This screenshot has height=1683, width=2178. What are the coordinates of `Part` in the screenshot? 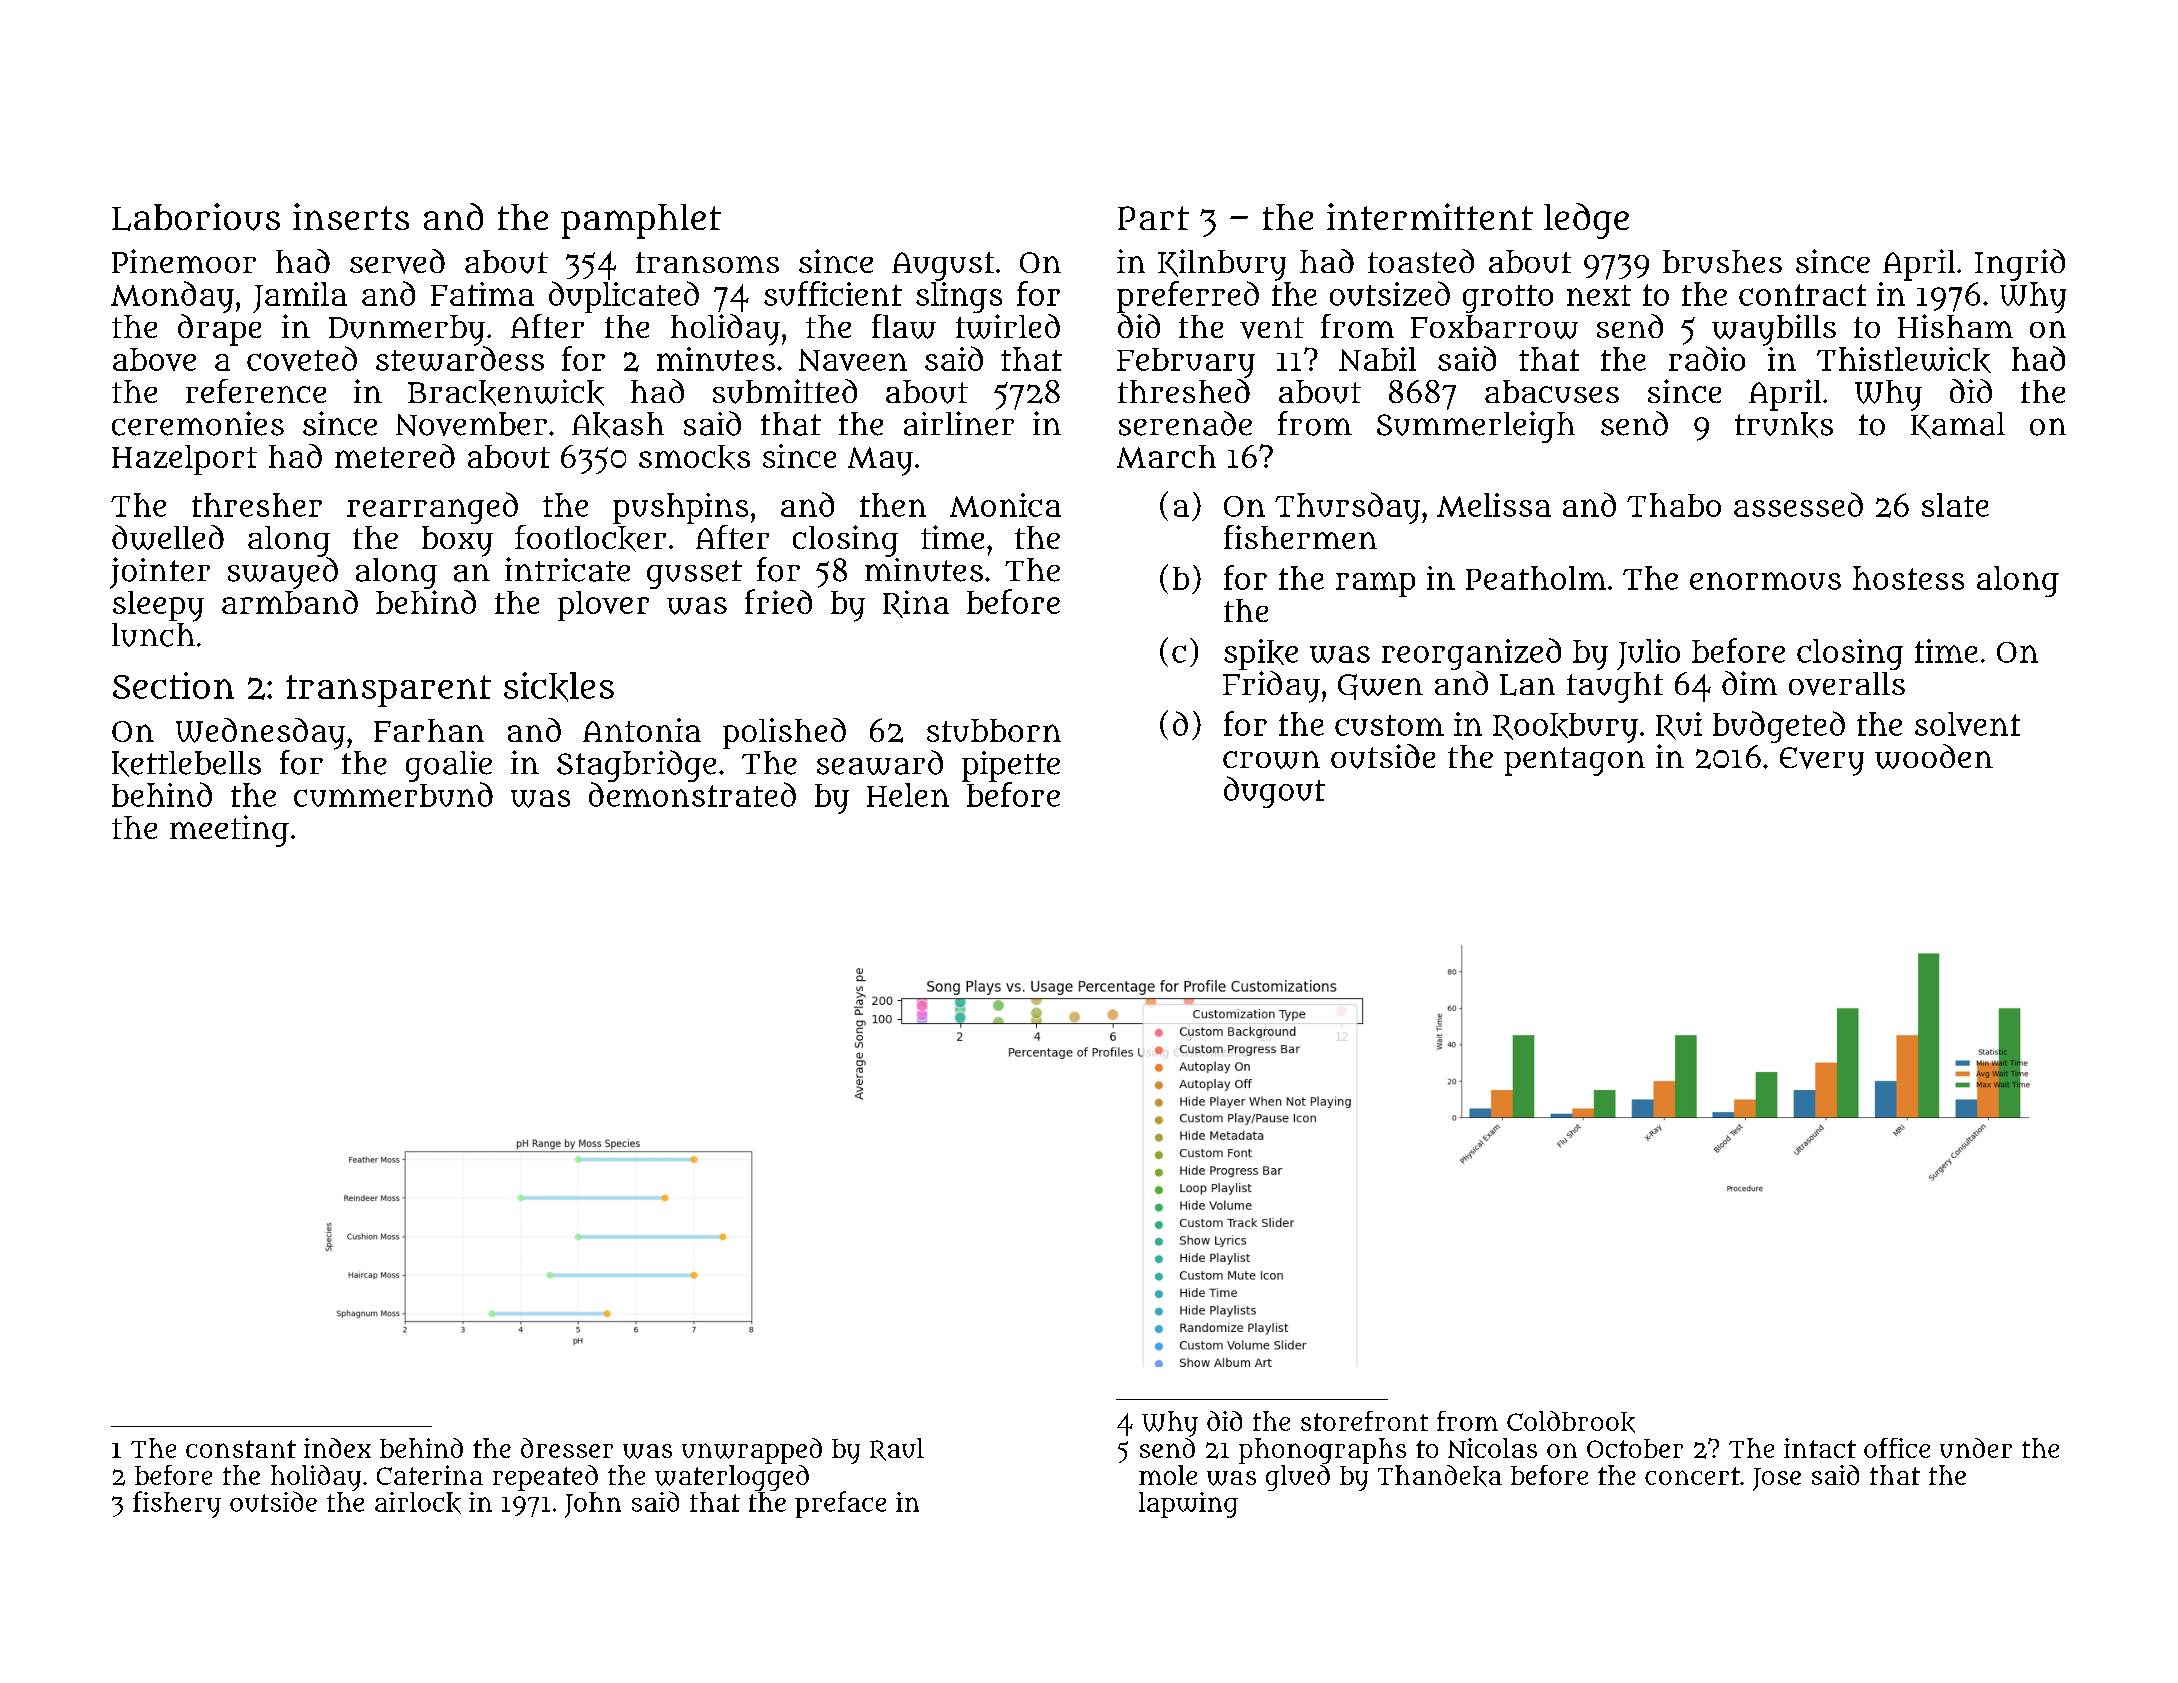 It's located at (1153, 218).
